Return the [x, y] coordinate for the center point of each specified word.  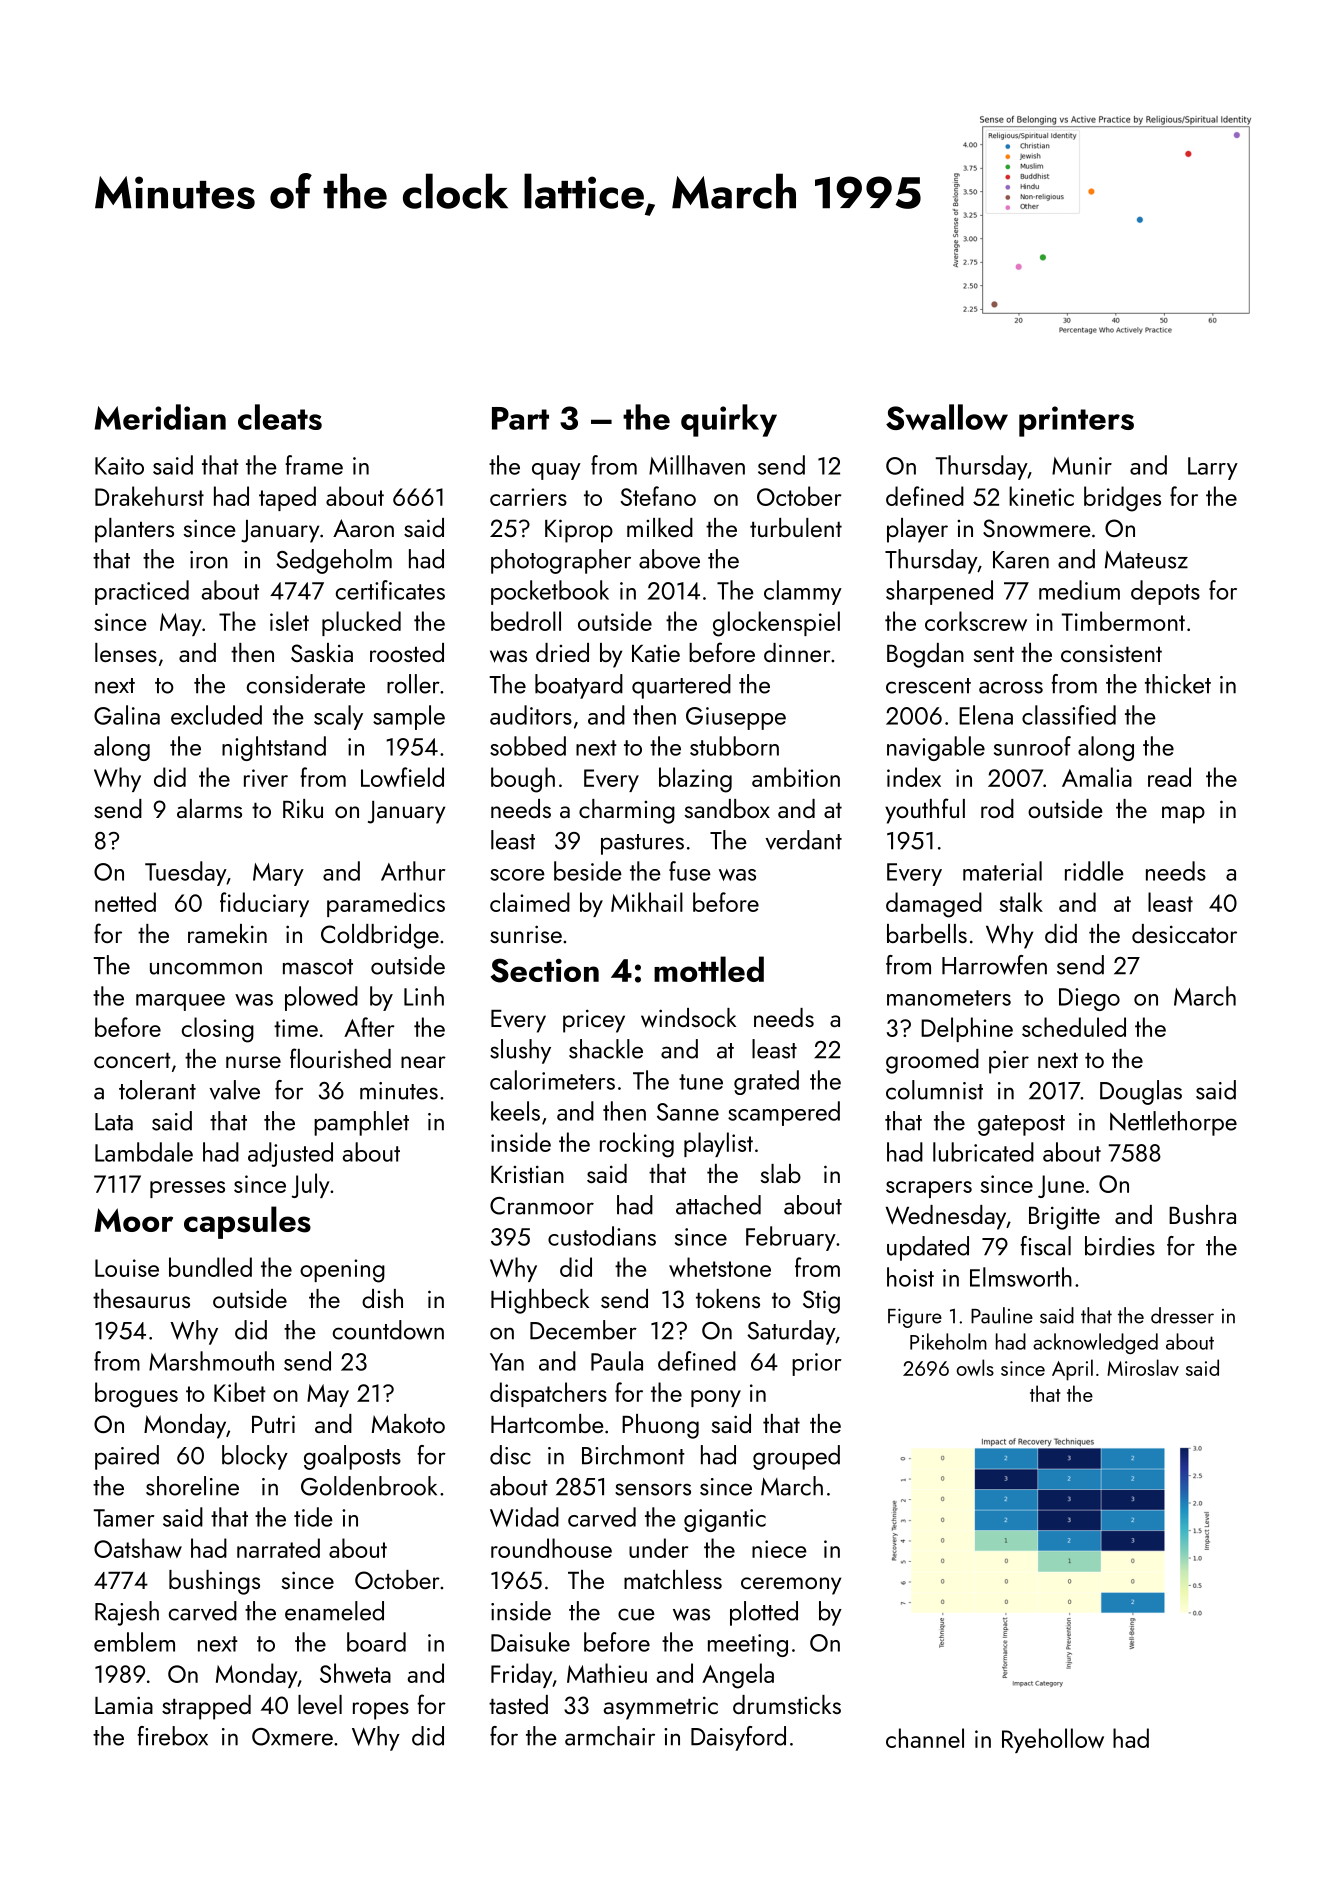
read [1169, 777]
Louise [127, 1268]
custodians [602, 1236]
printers [1076, 421]
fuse [690, 871]
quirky [729, 420]
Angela [738, 1676]
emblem [134, 1642]
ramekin [227, 933]
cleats [280, 417]
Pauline [1002, 1315]
